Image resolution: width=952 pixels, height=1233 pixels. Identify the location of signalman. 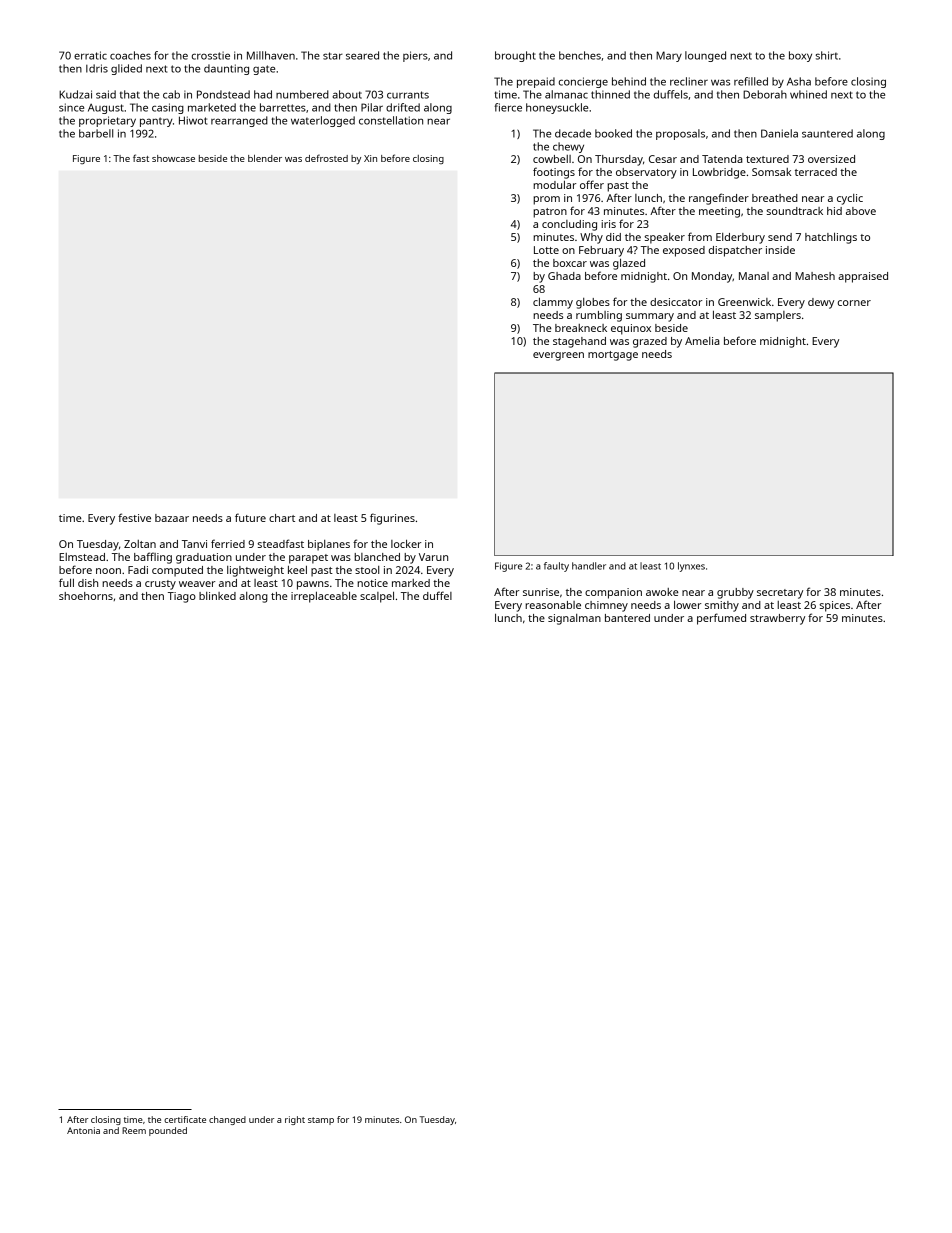
(574, 619).
